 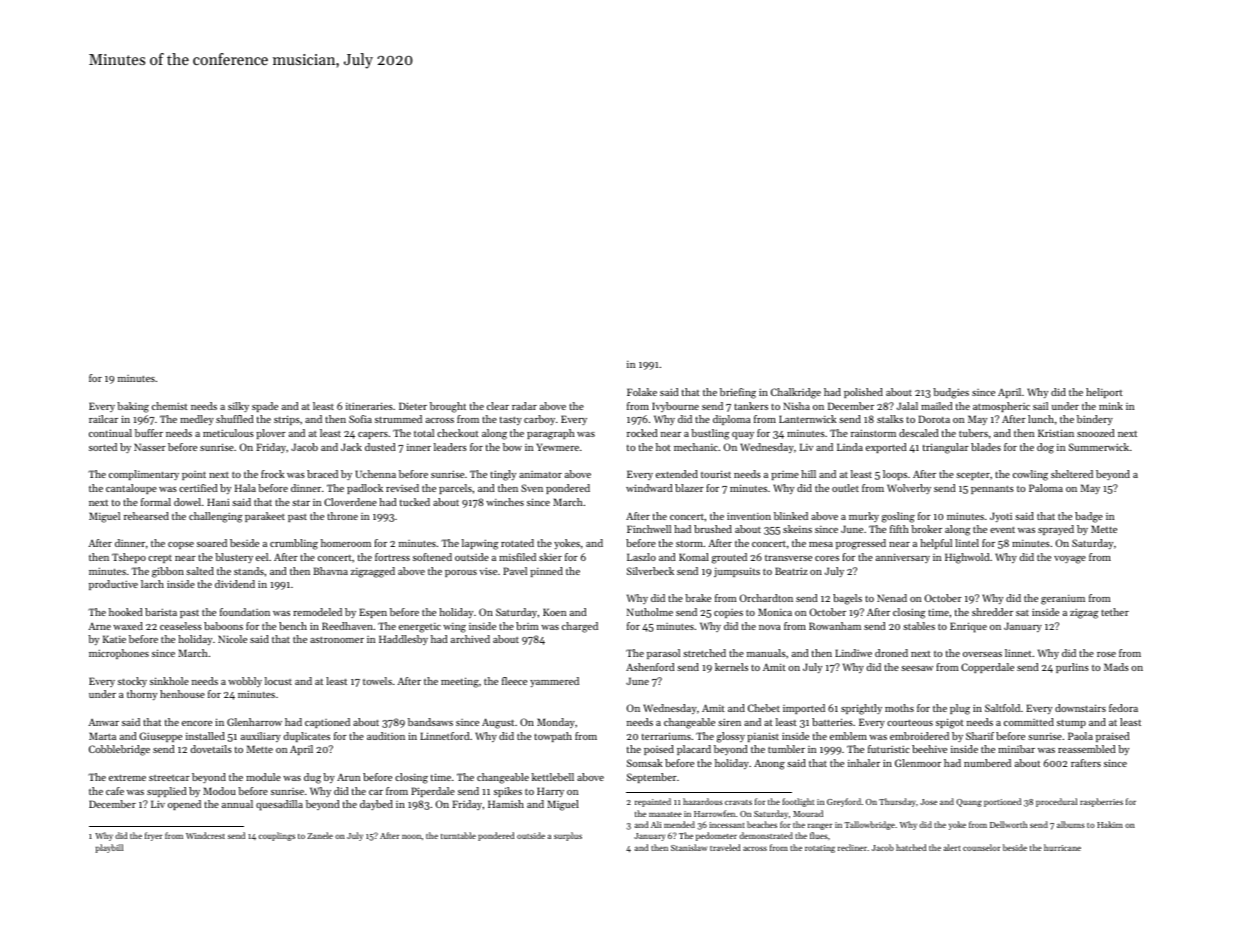 I want to click on Uchenna, so click(x=376, y=474).
